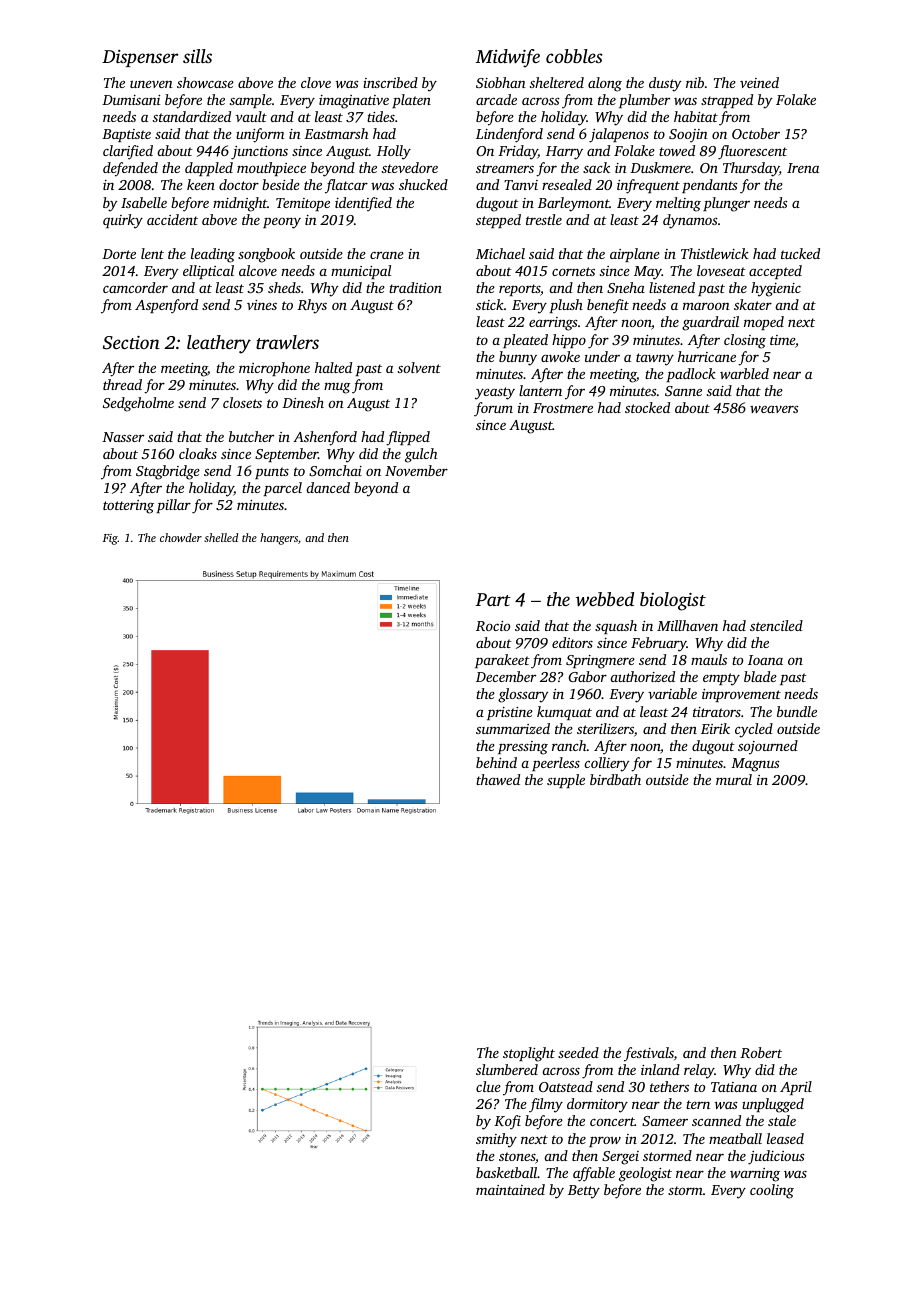  I want to click on sills, so click(197, 56).
